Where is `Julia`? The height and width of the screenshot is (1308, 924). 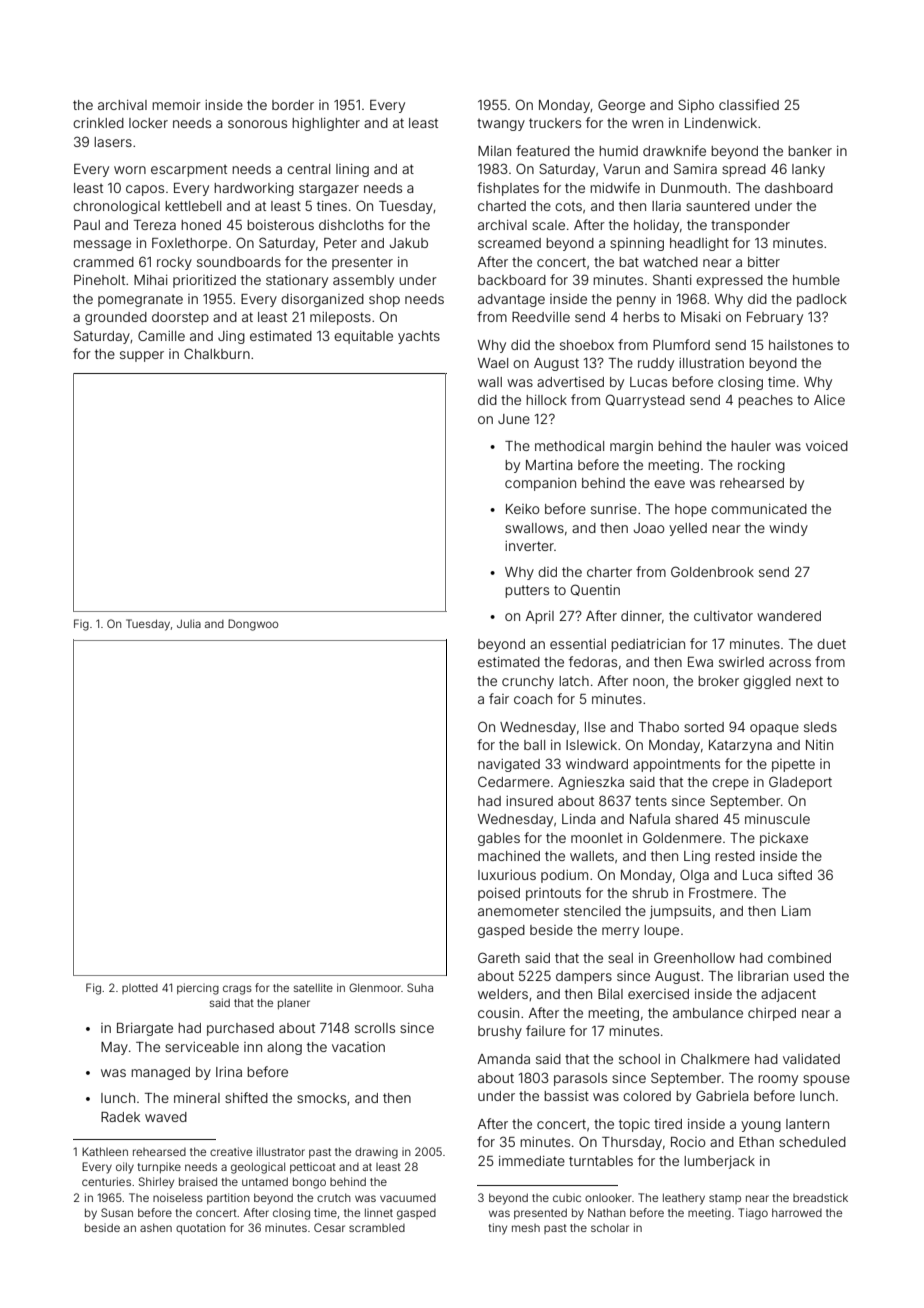
Julia is located at coordinates (189, 623).
